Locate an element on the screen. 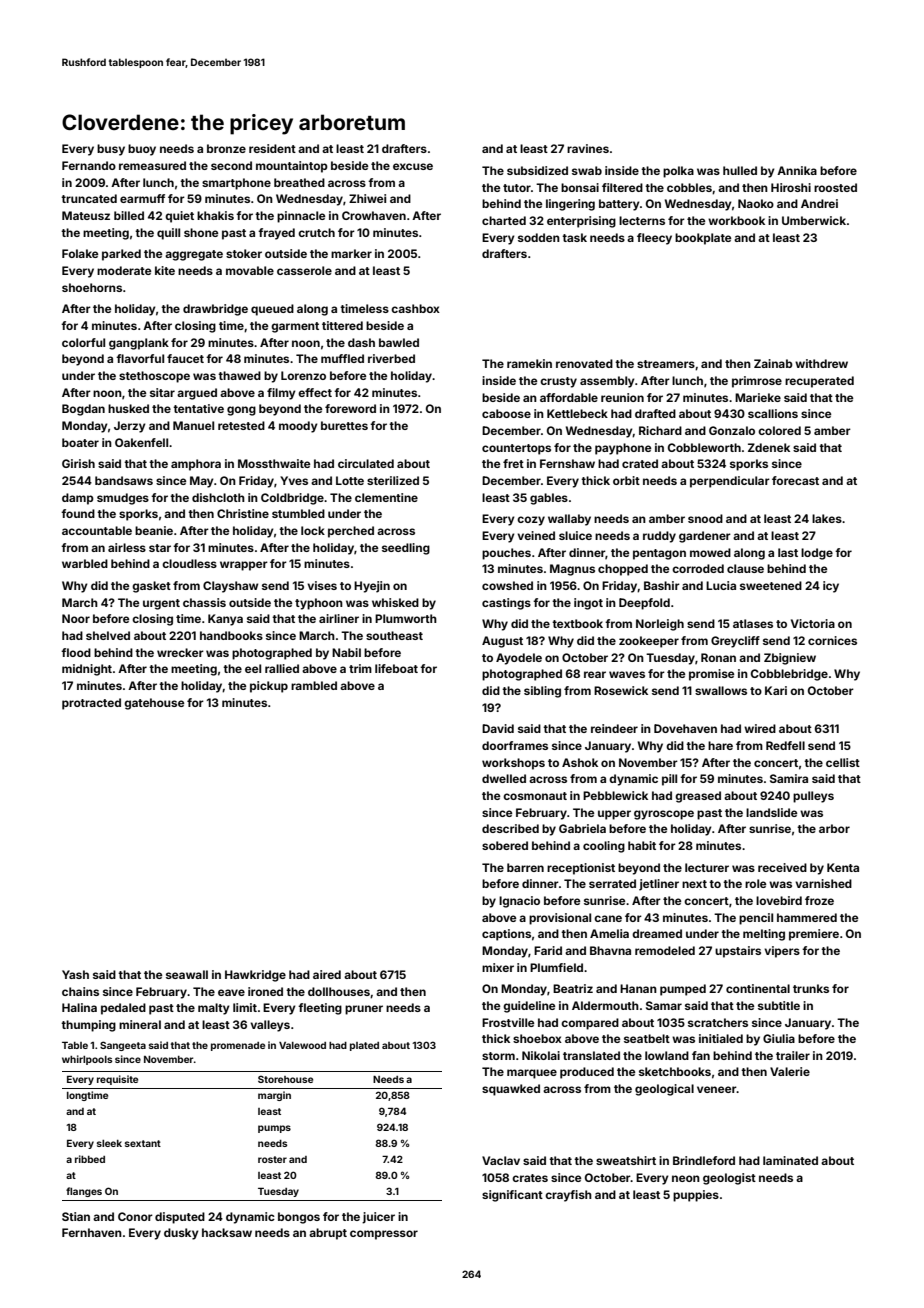  excuse is located at coordinates (413, 166).
